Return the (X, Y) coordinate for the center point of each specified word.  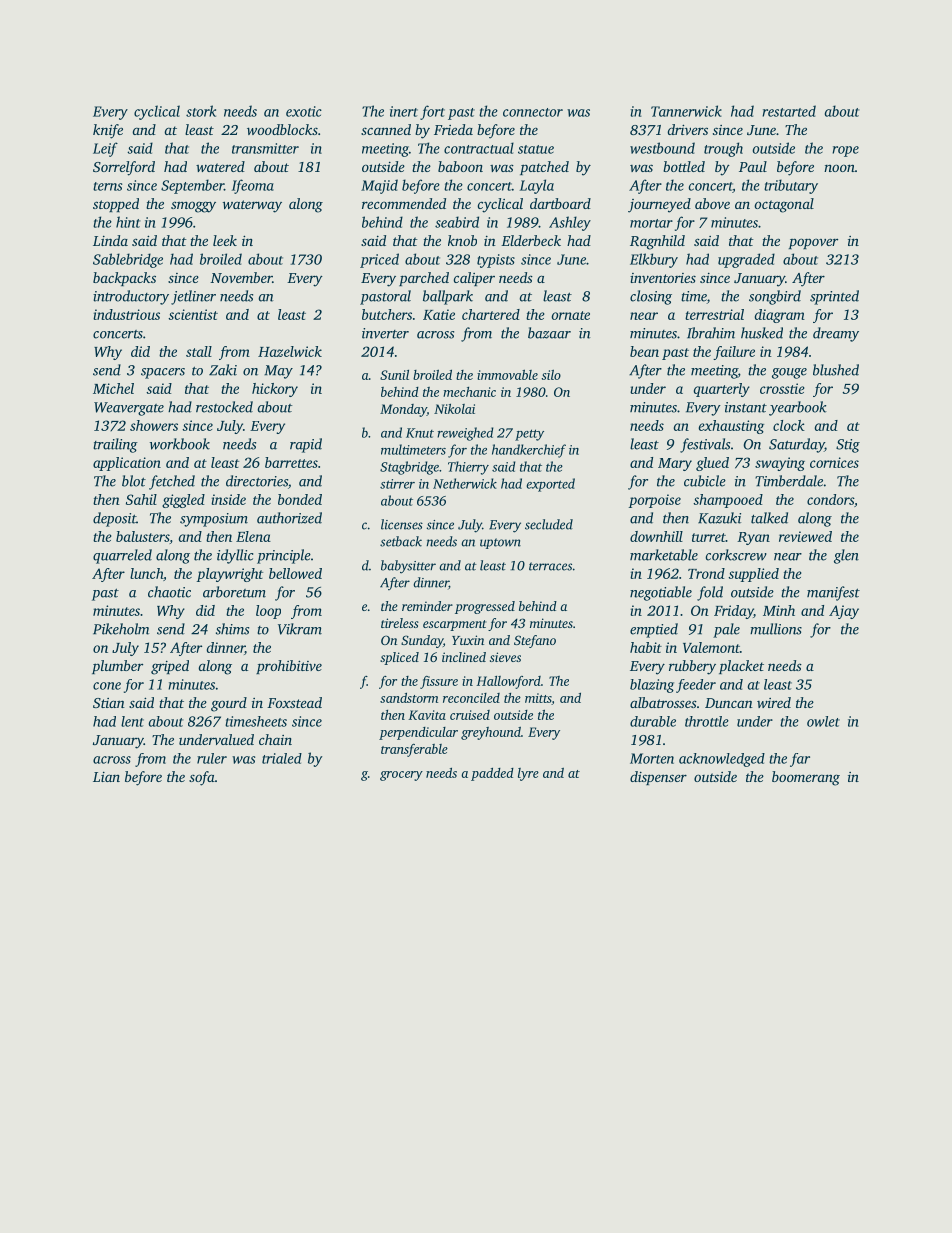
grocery (401, 776)
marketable (664, 555)
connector (533, 112)
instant (746, 407)
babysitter (408, 567)
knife (108, 131)
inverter (385, 333)
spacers (163, 373)
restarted (789, 111)
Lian (106, 777)
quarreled (122, 556)
